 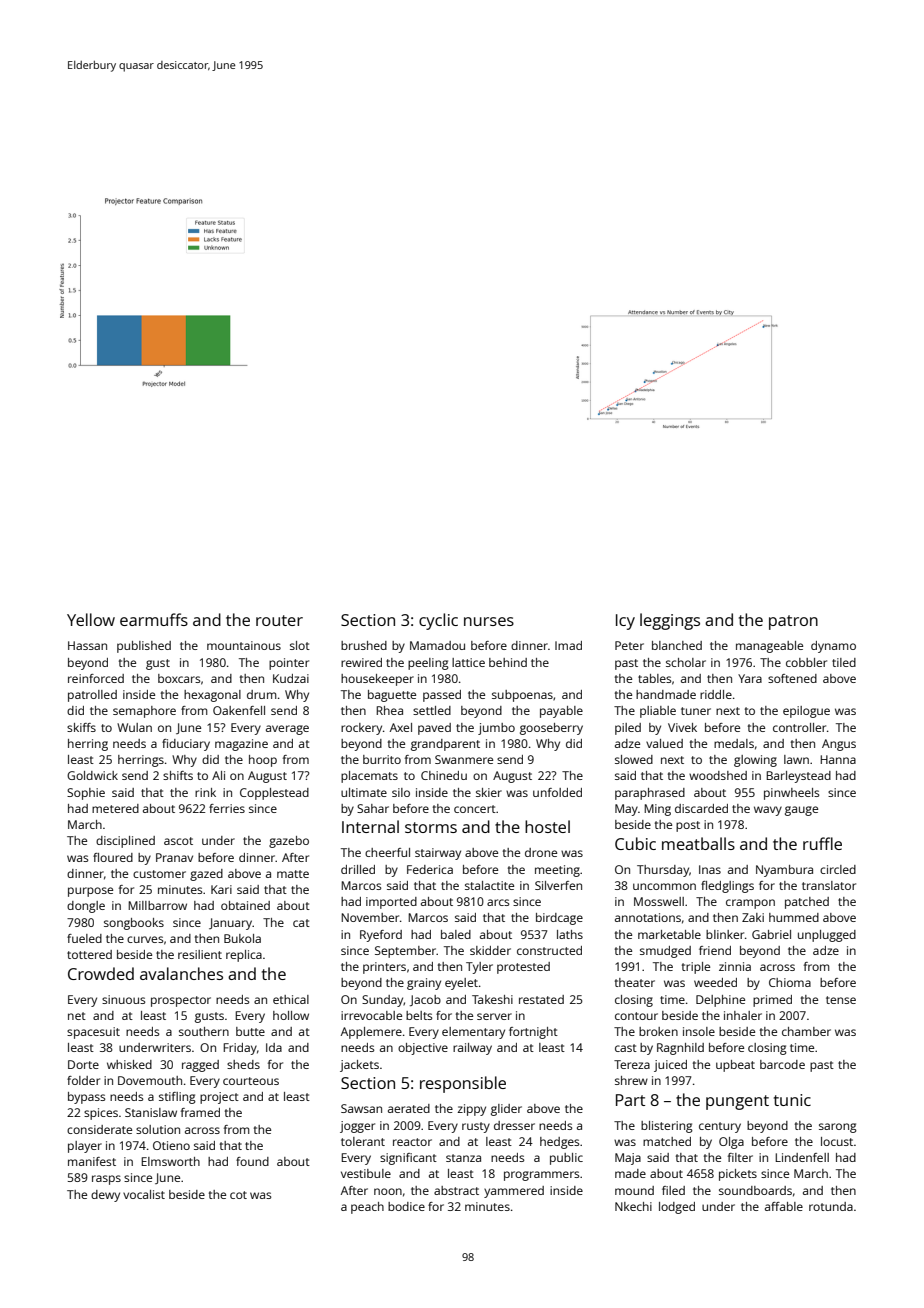 I want to click on reinforced, so click(x=96, y=678).
